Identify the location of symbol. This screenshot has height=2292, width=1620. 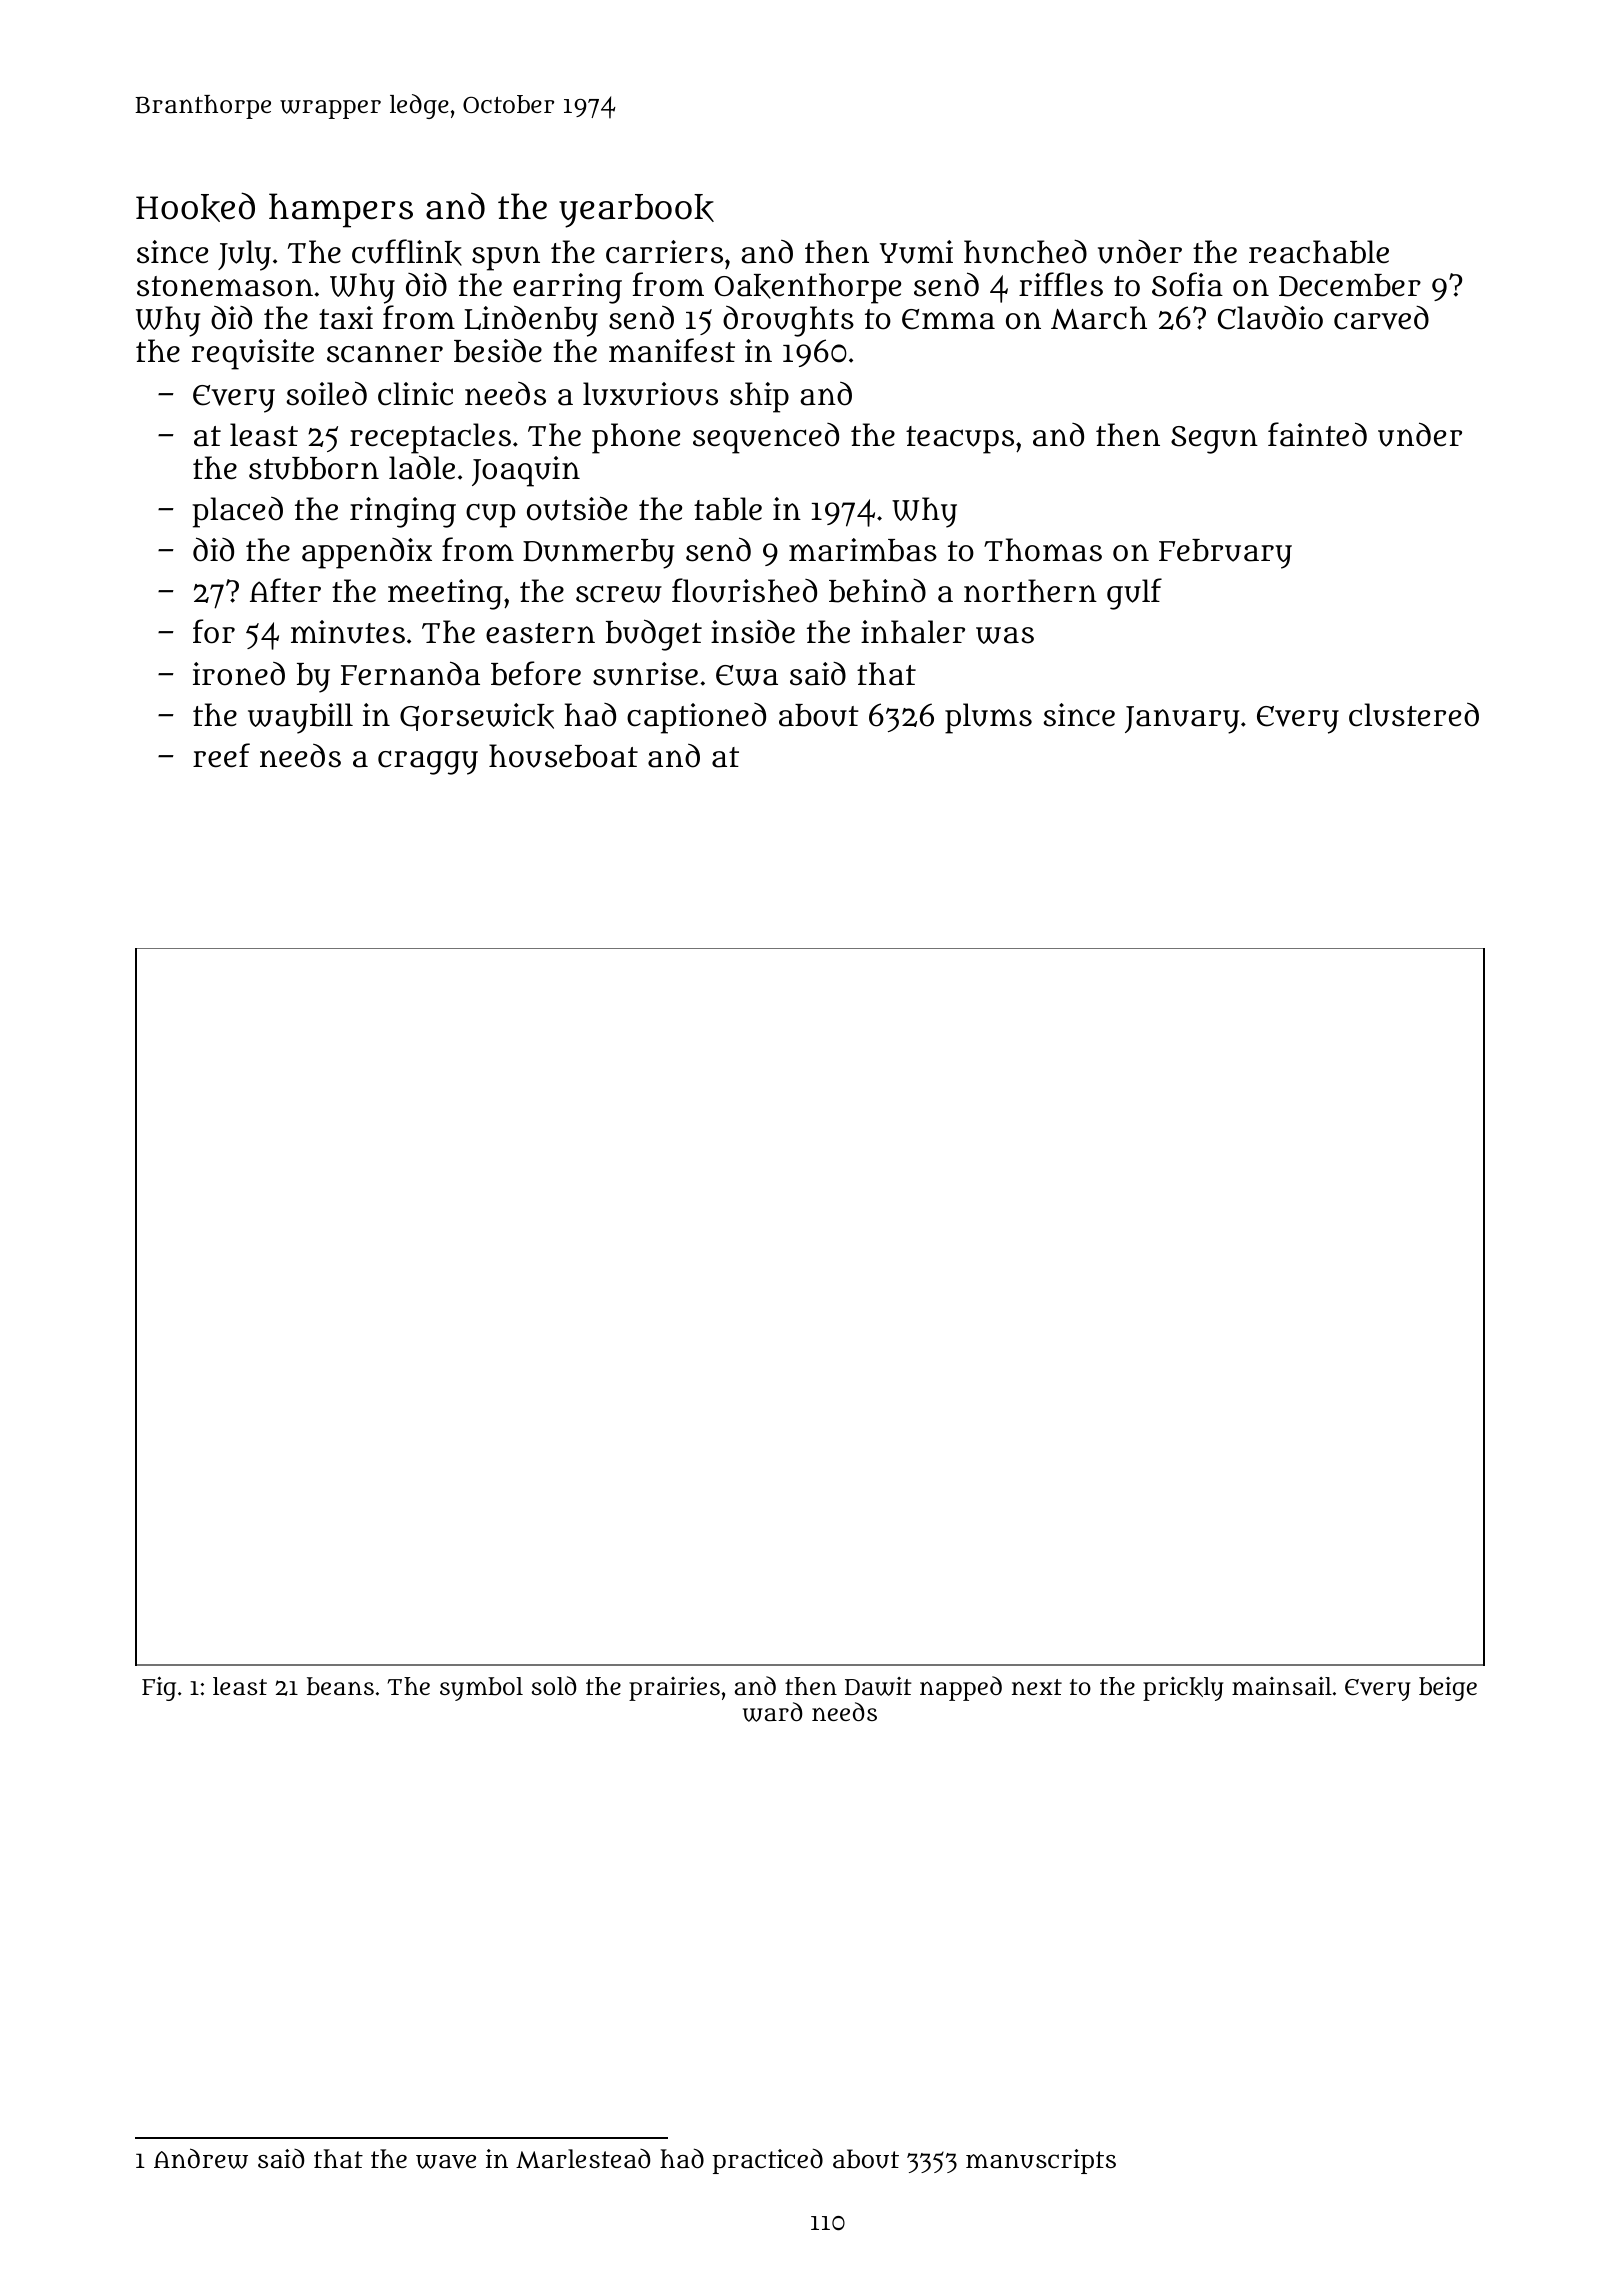
(481, 1689).
